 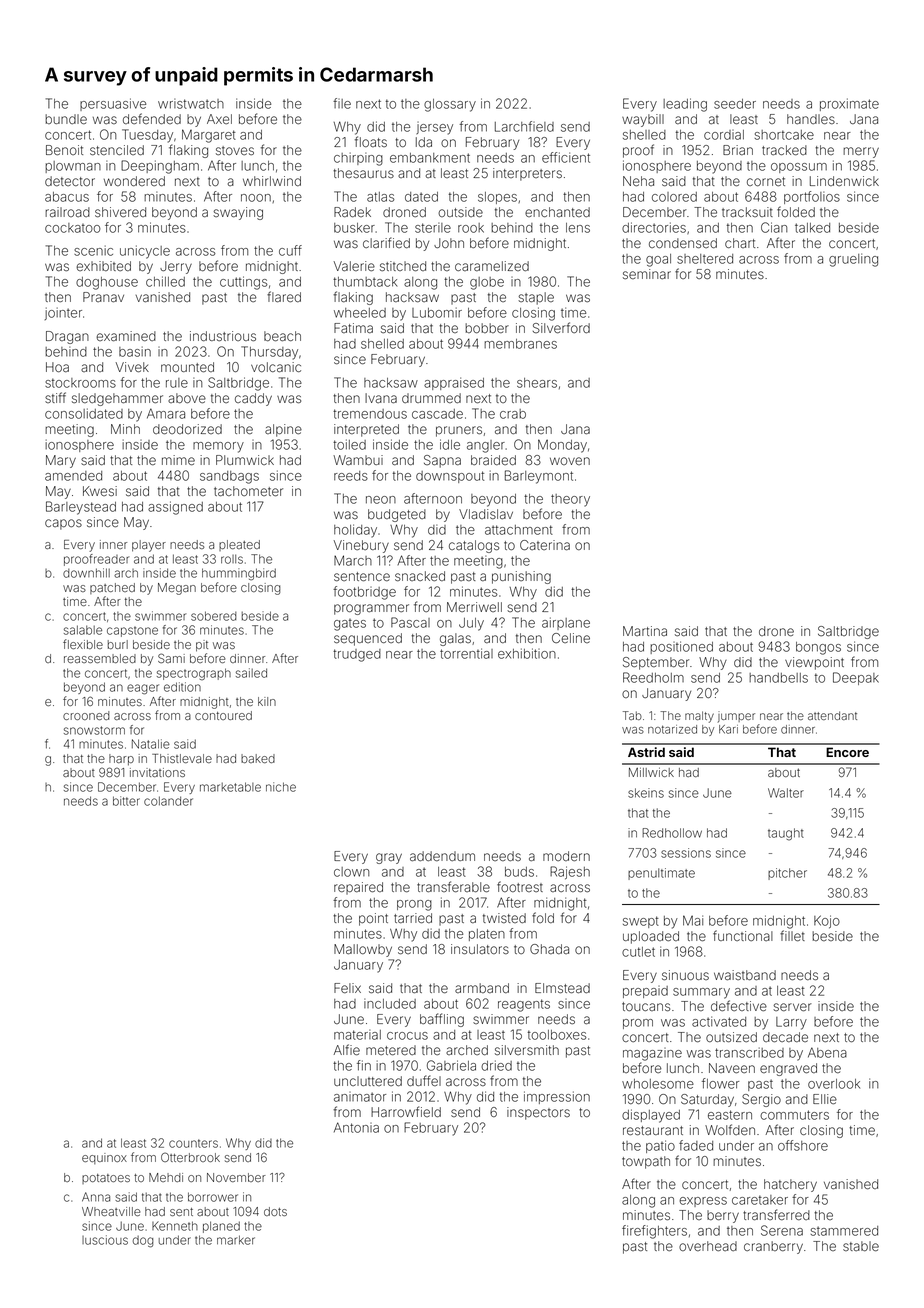 What do you see at coordinates (853, 260) in the document?
I see `grueling` at bounding box center [853, 260].
